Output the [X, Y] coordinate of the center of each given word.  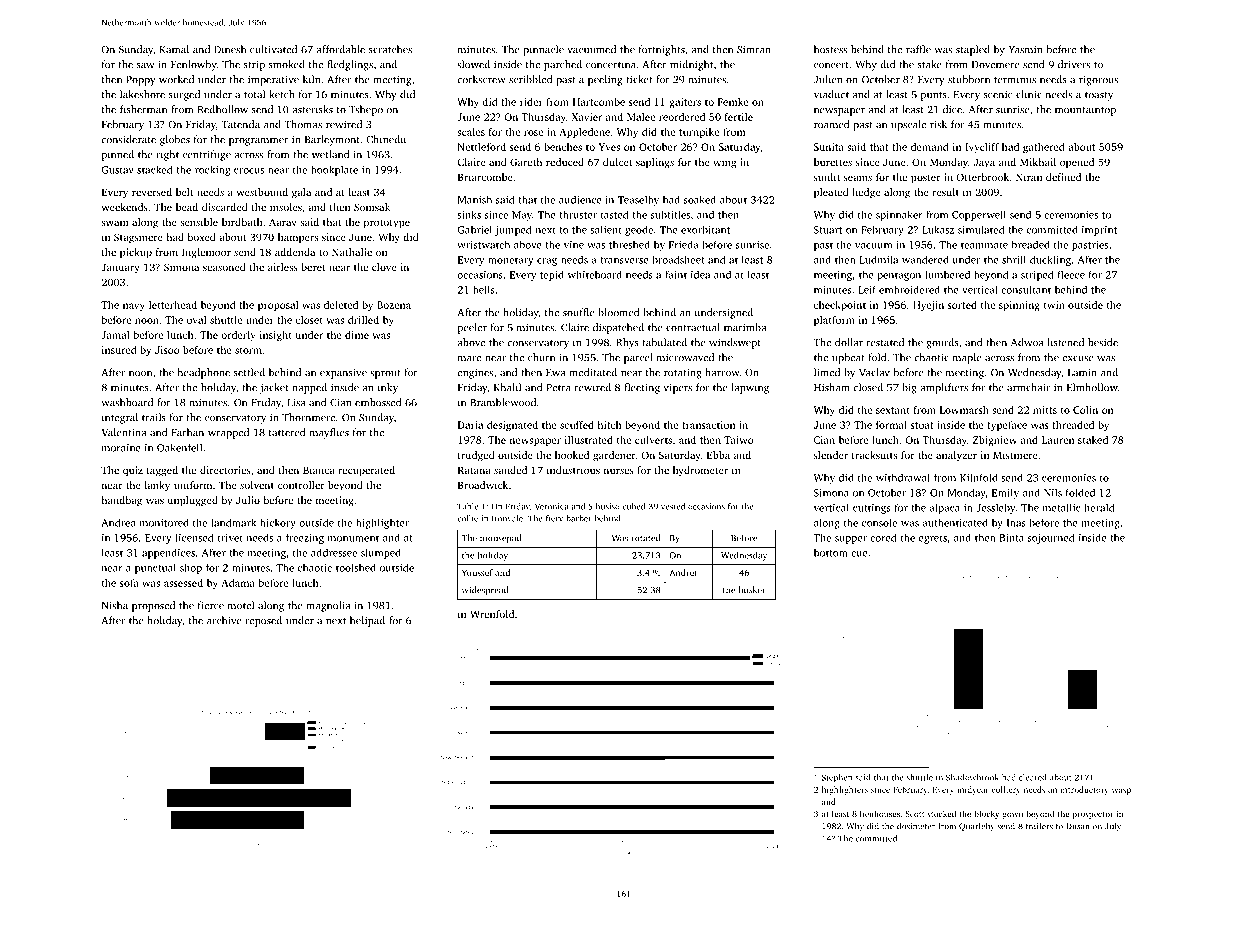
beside [1103, 342]
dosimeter [916, 826]
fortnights [662, 50]
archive [224, 620]
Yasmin [1025, 49]
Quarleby [977, 827]
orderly [238, 336]
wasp [1121, 791]
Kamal [174, 49]
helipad [367, 621]
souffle [579, 312]
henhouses [880, 813]
